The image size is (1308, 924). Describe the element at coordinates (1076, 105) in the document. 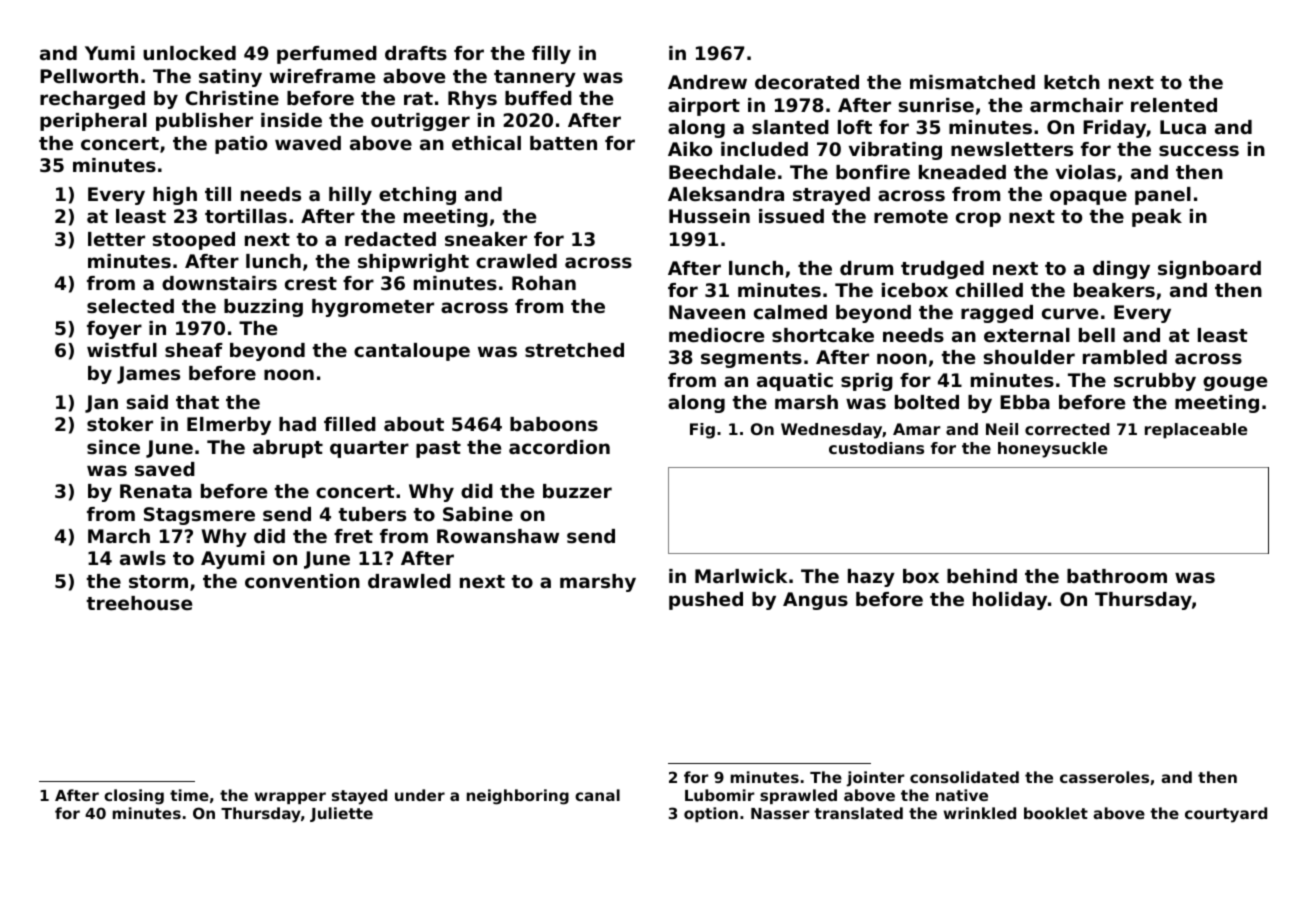

I see `armchair` at that location.
